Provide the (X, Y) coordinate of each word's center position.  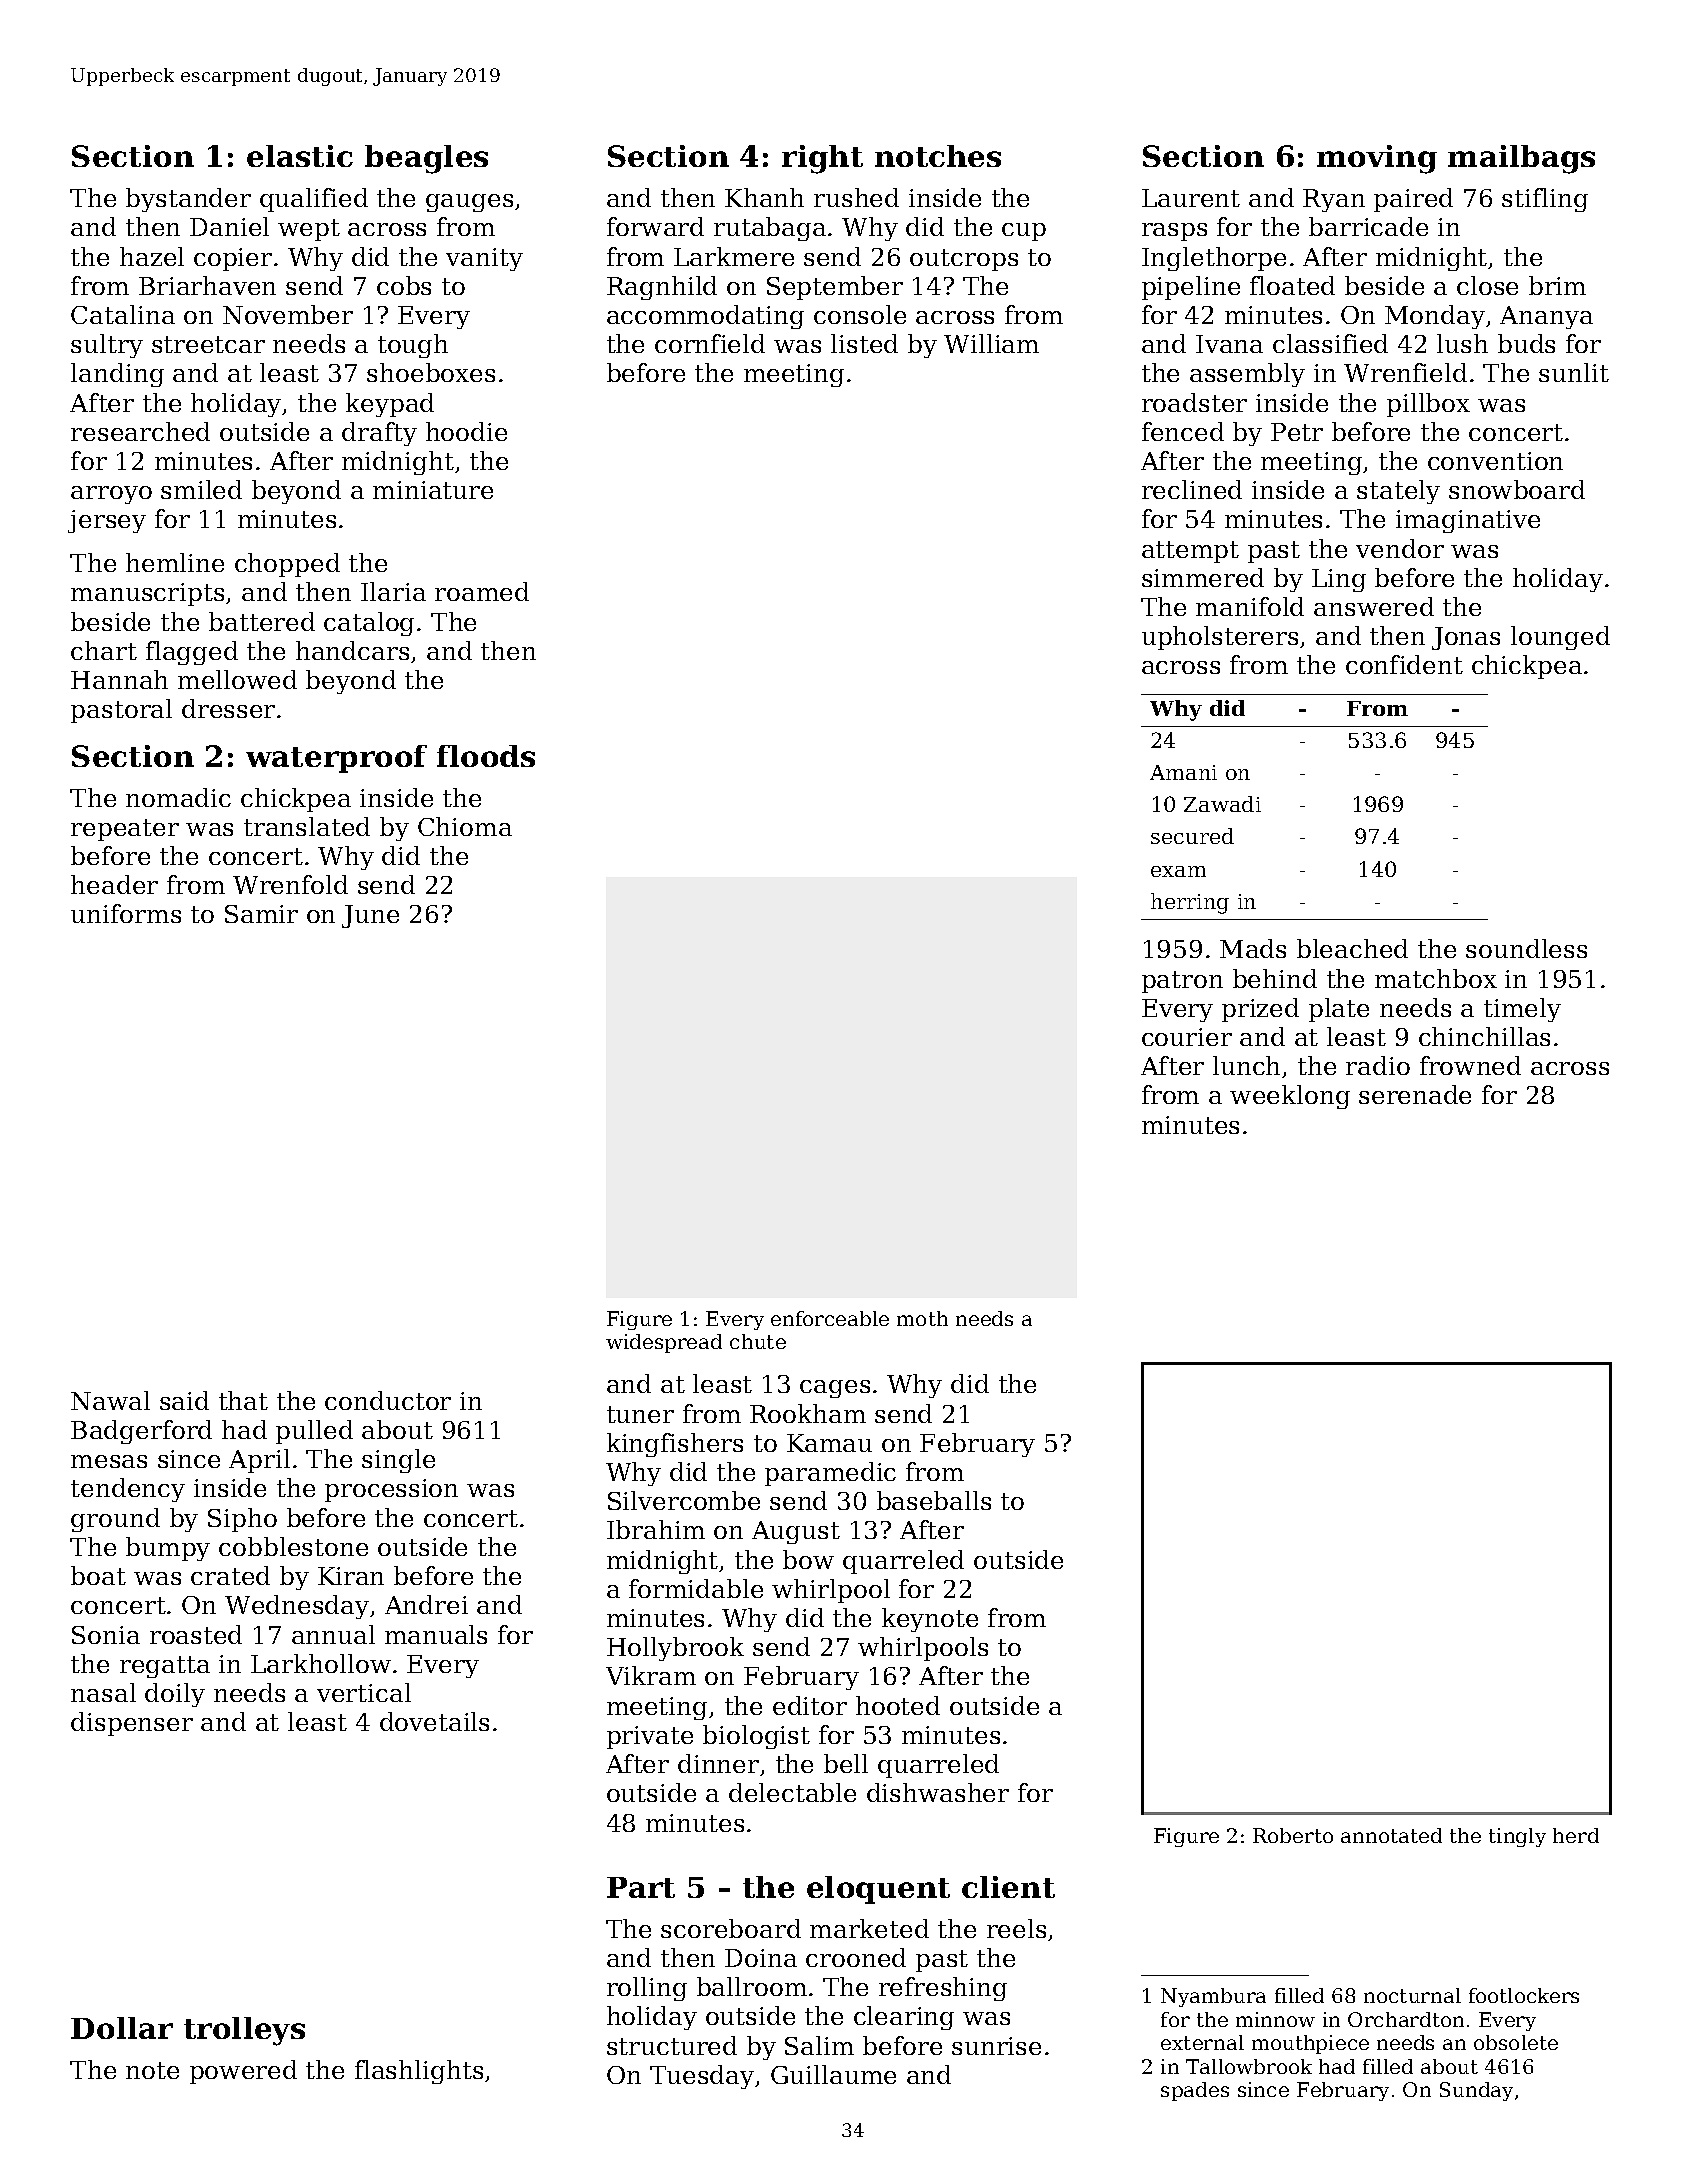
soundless (1526, 948)
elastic (300, 156)
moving (1377, 159)
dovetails (434, 1721)
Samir (261, 914)
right (822, 159)
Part (641, 1887)
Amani (1183, 772)
